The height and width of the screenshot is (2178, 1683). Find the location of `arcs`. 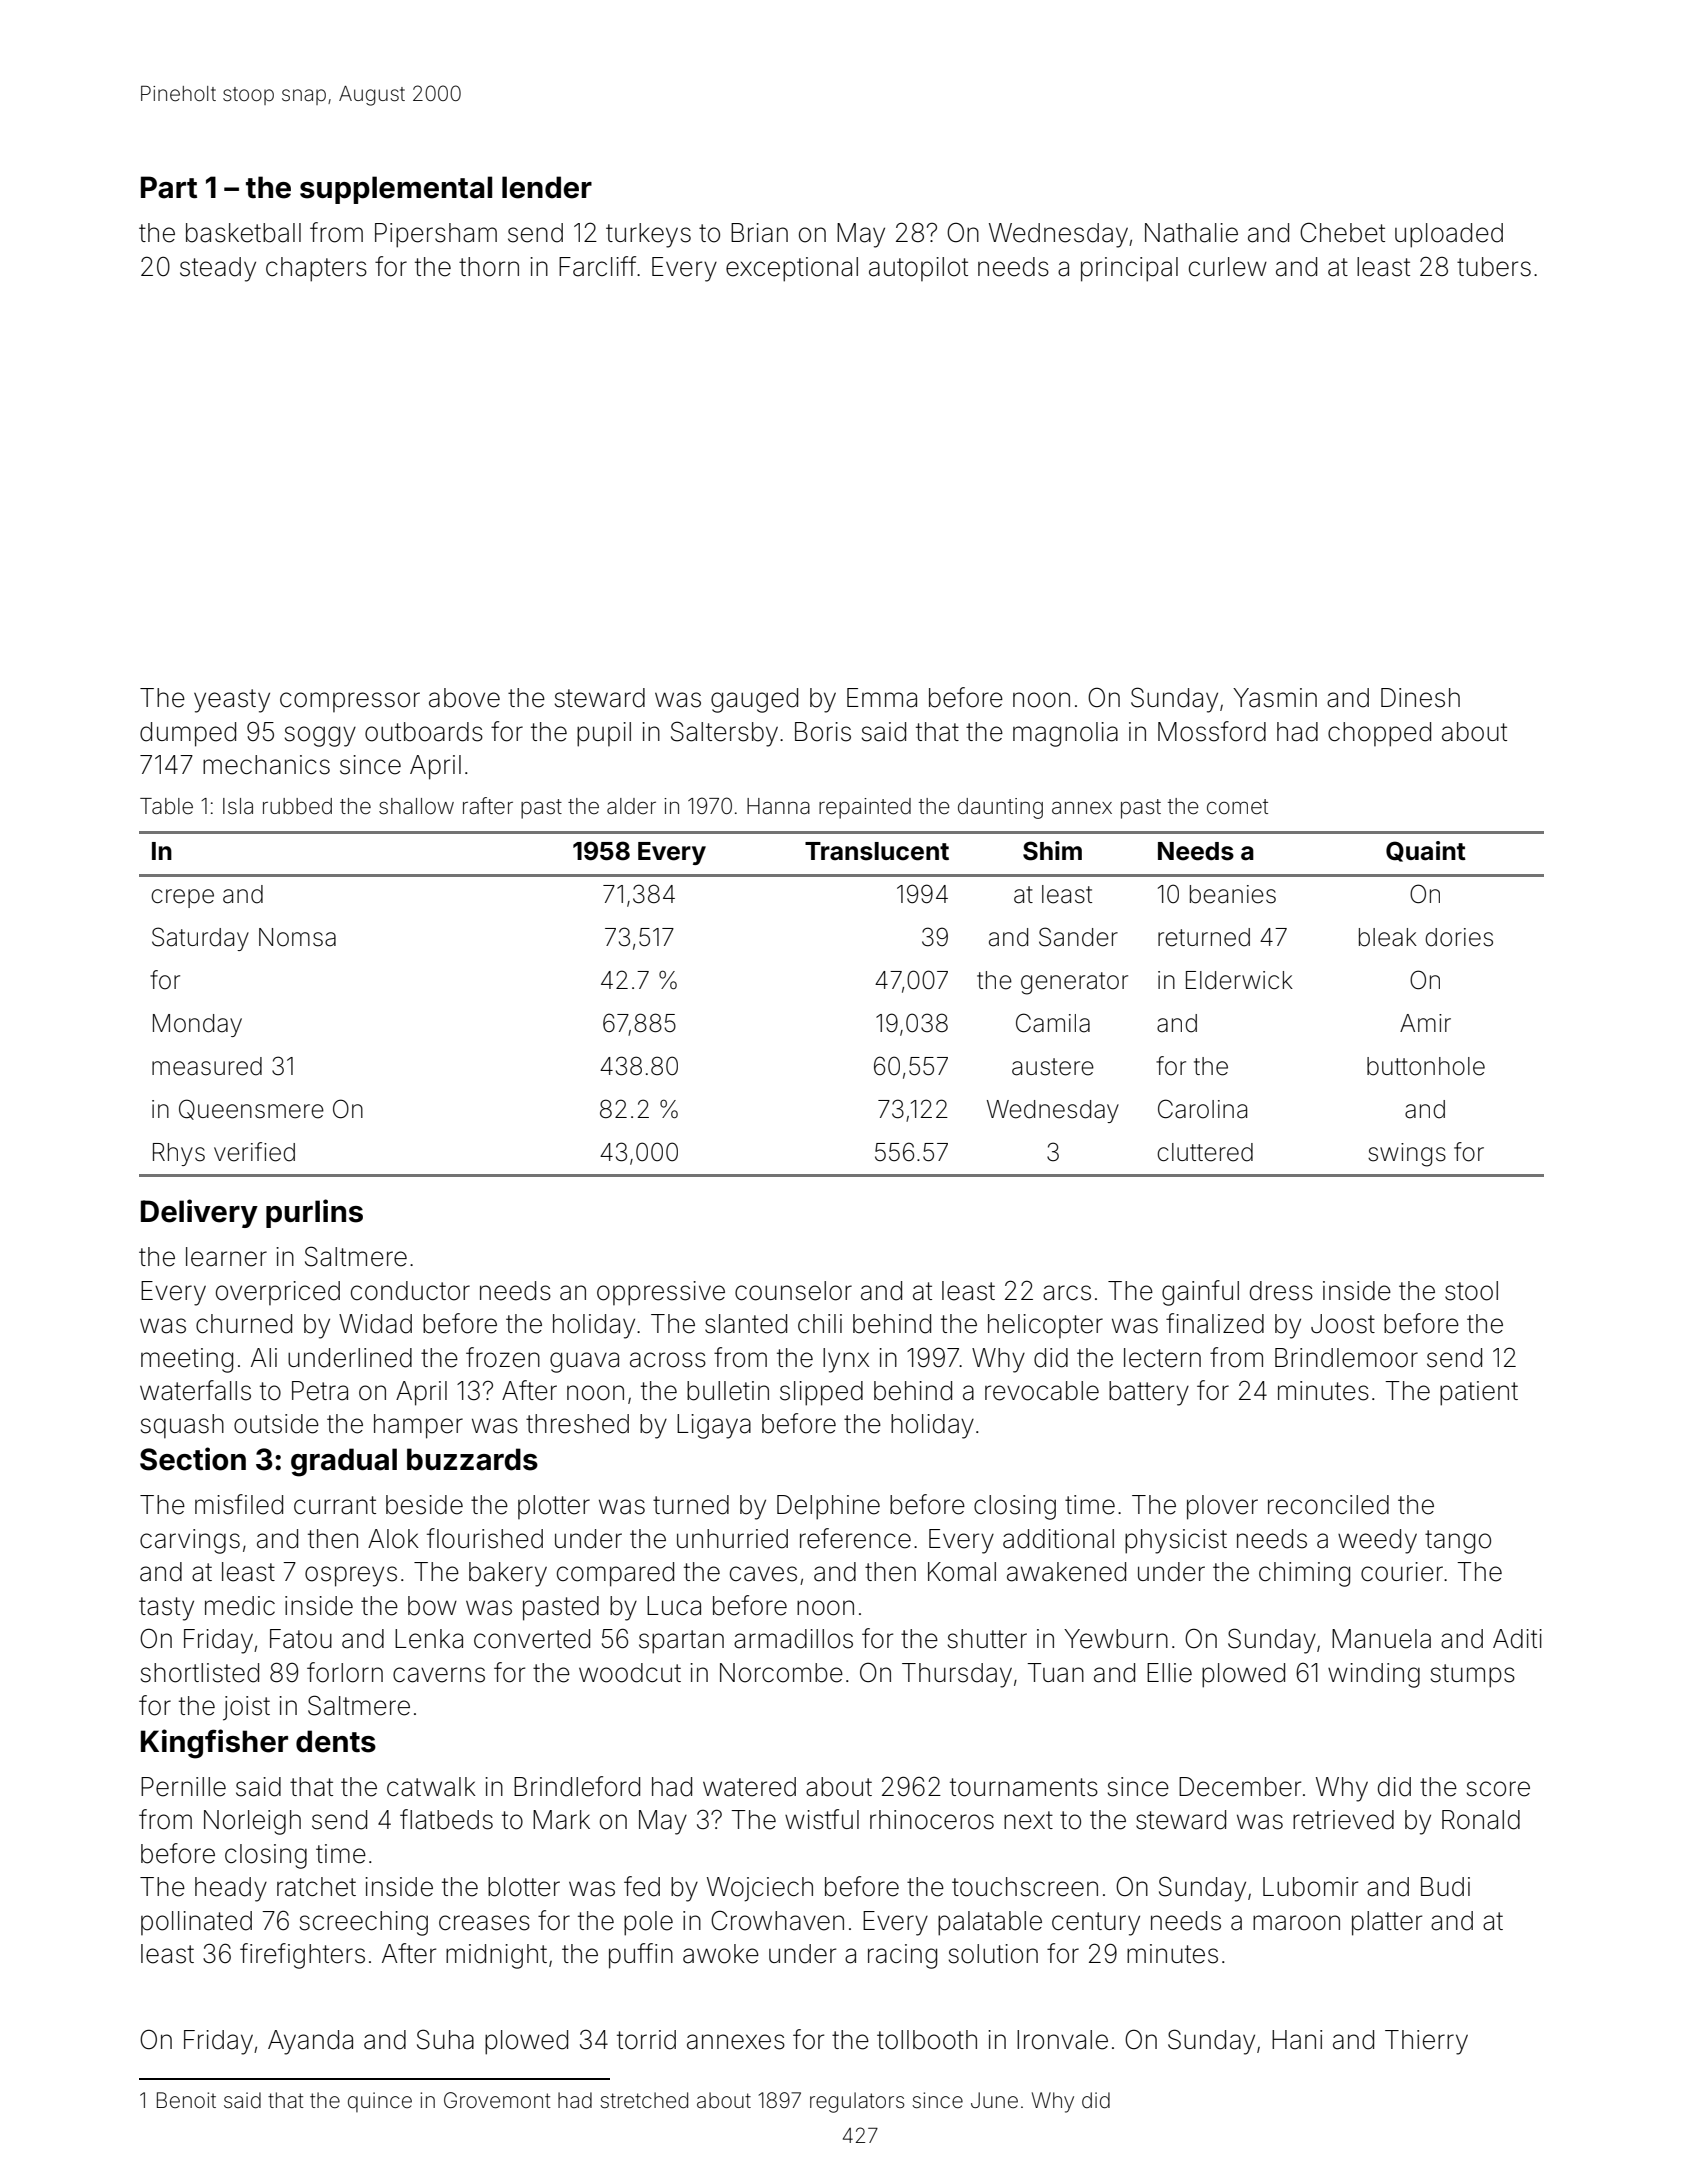

arcs is located at coordinates (1067, 1293).
